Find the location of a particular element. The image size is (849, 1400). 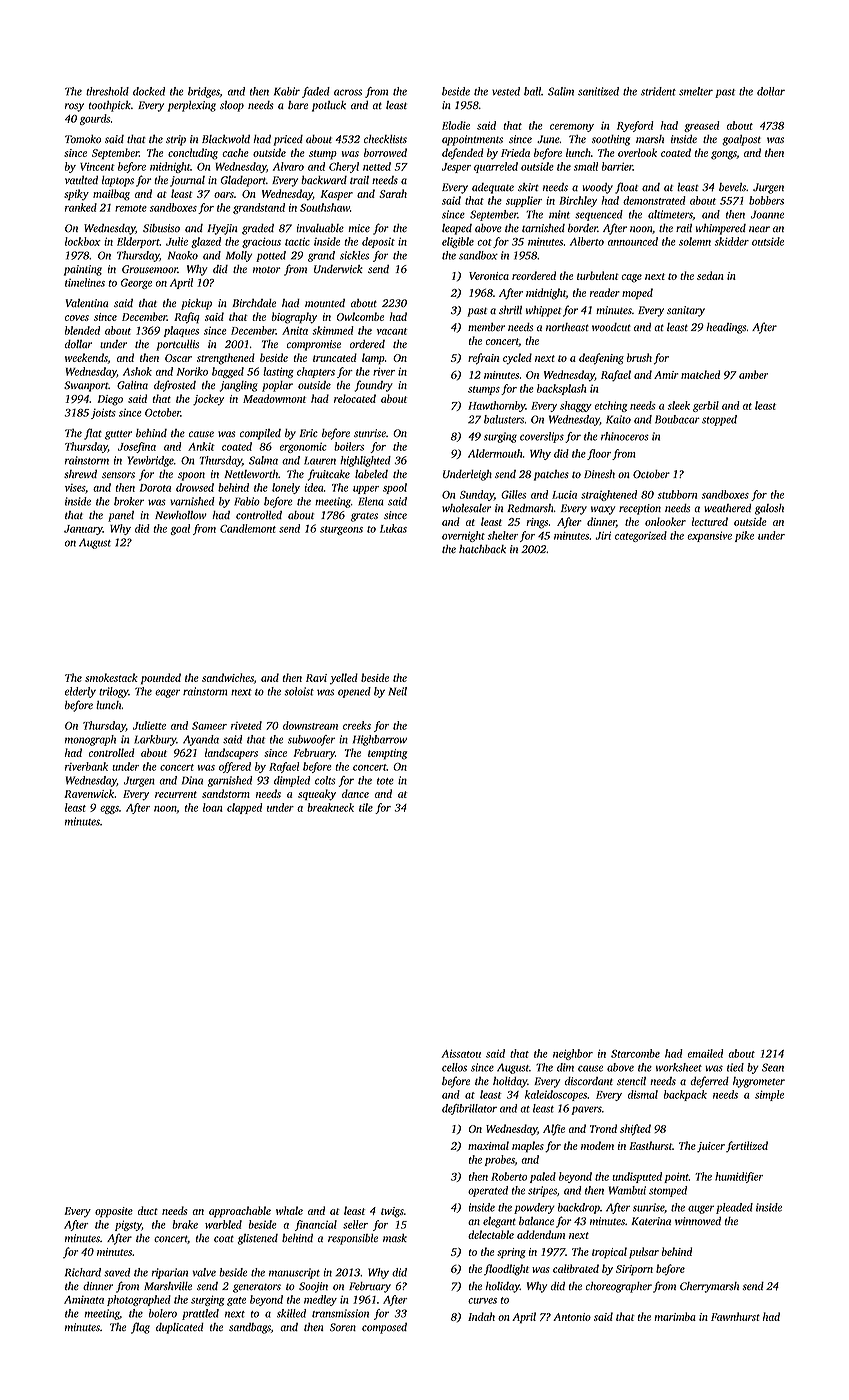

Aissatou is located at coordinates (461, 1053).
